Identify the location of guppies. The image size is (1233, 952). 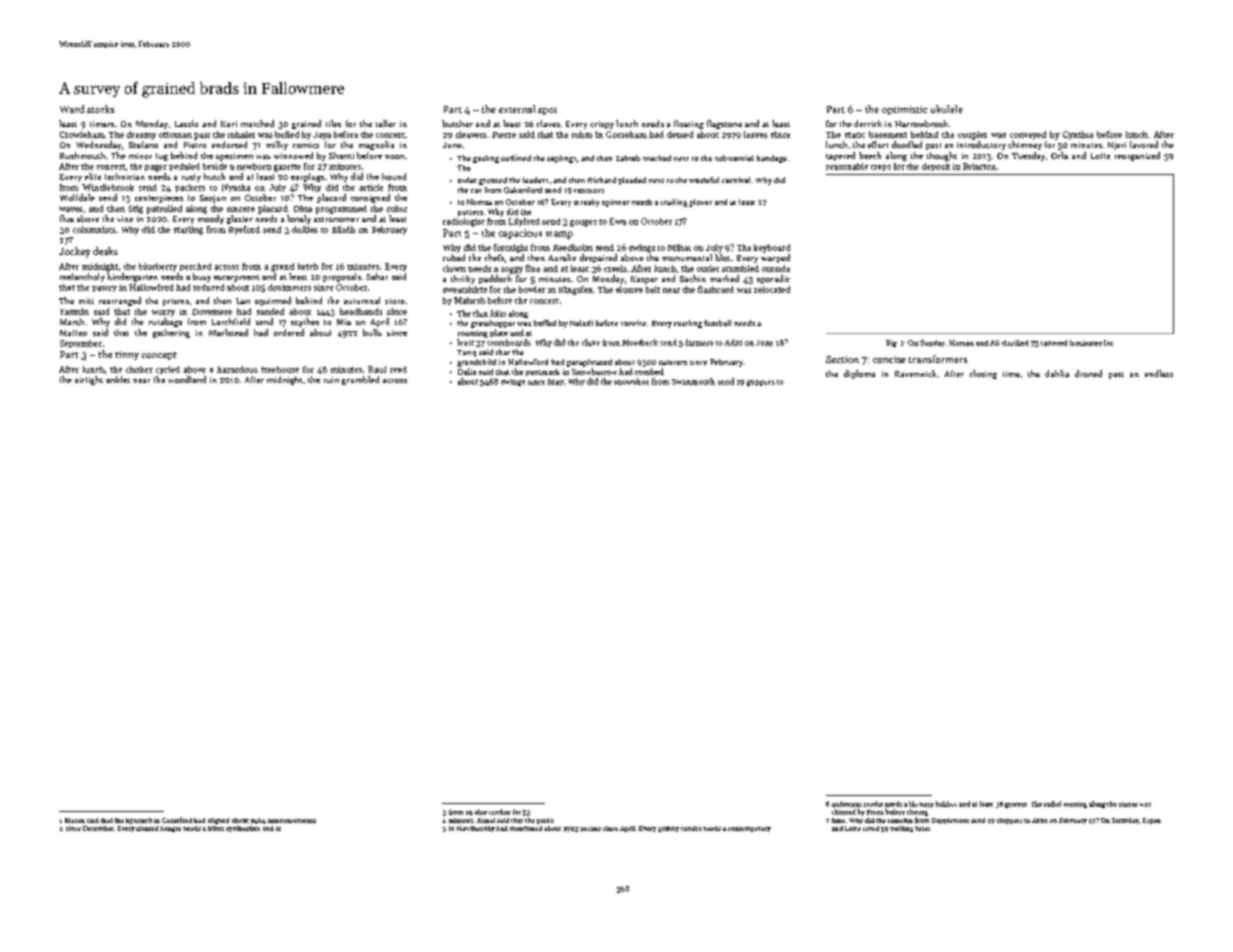
(761, 383).
